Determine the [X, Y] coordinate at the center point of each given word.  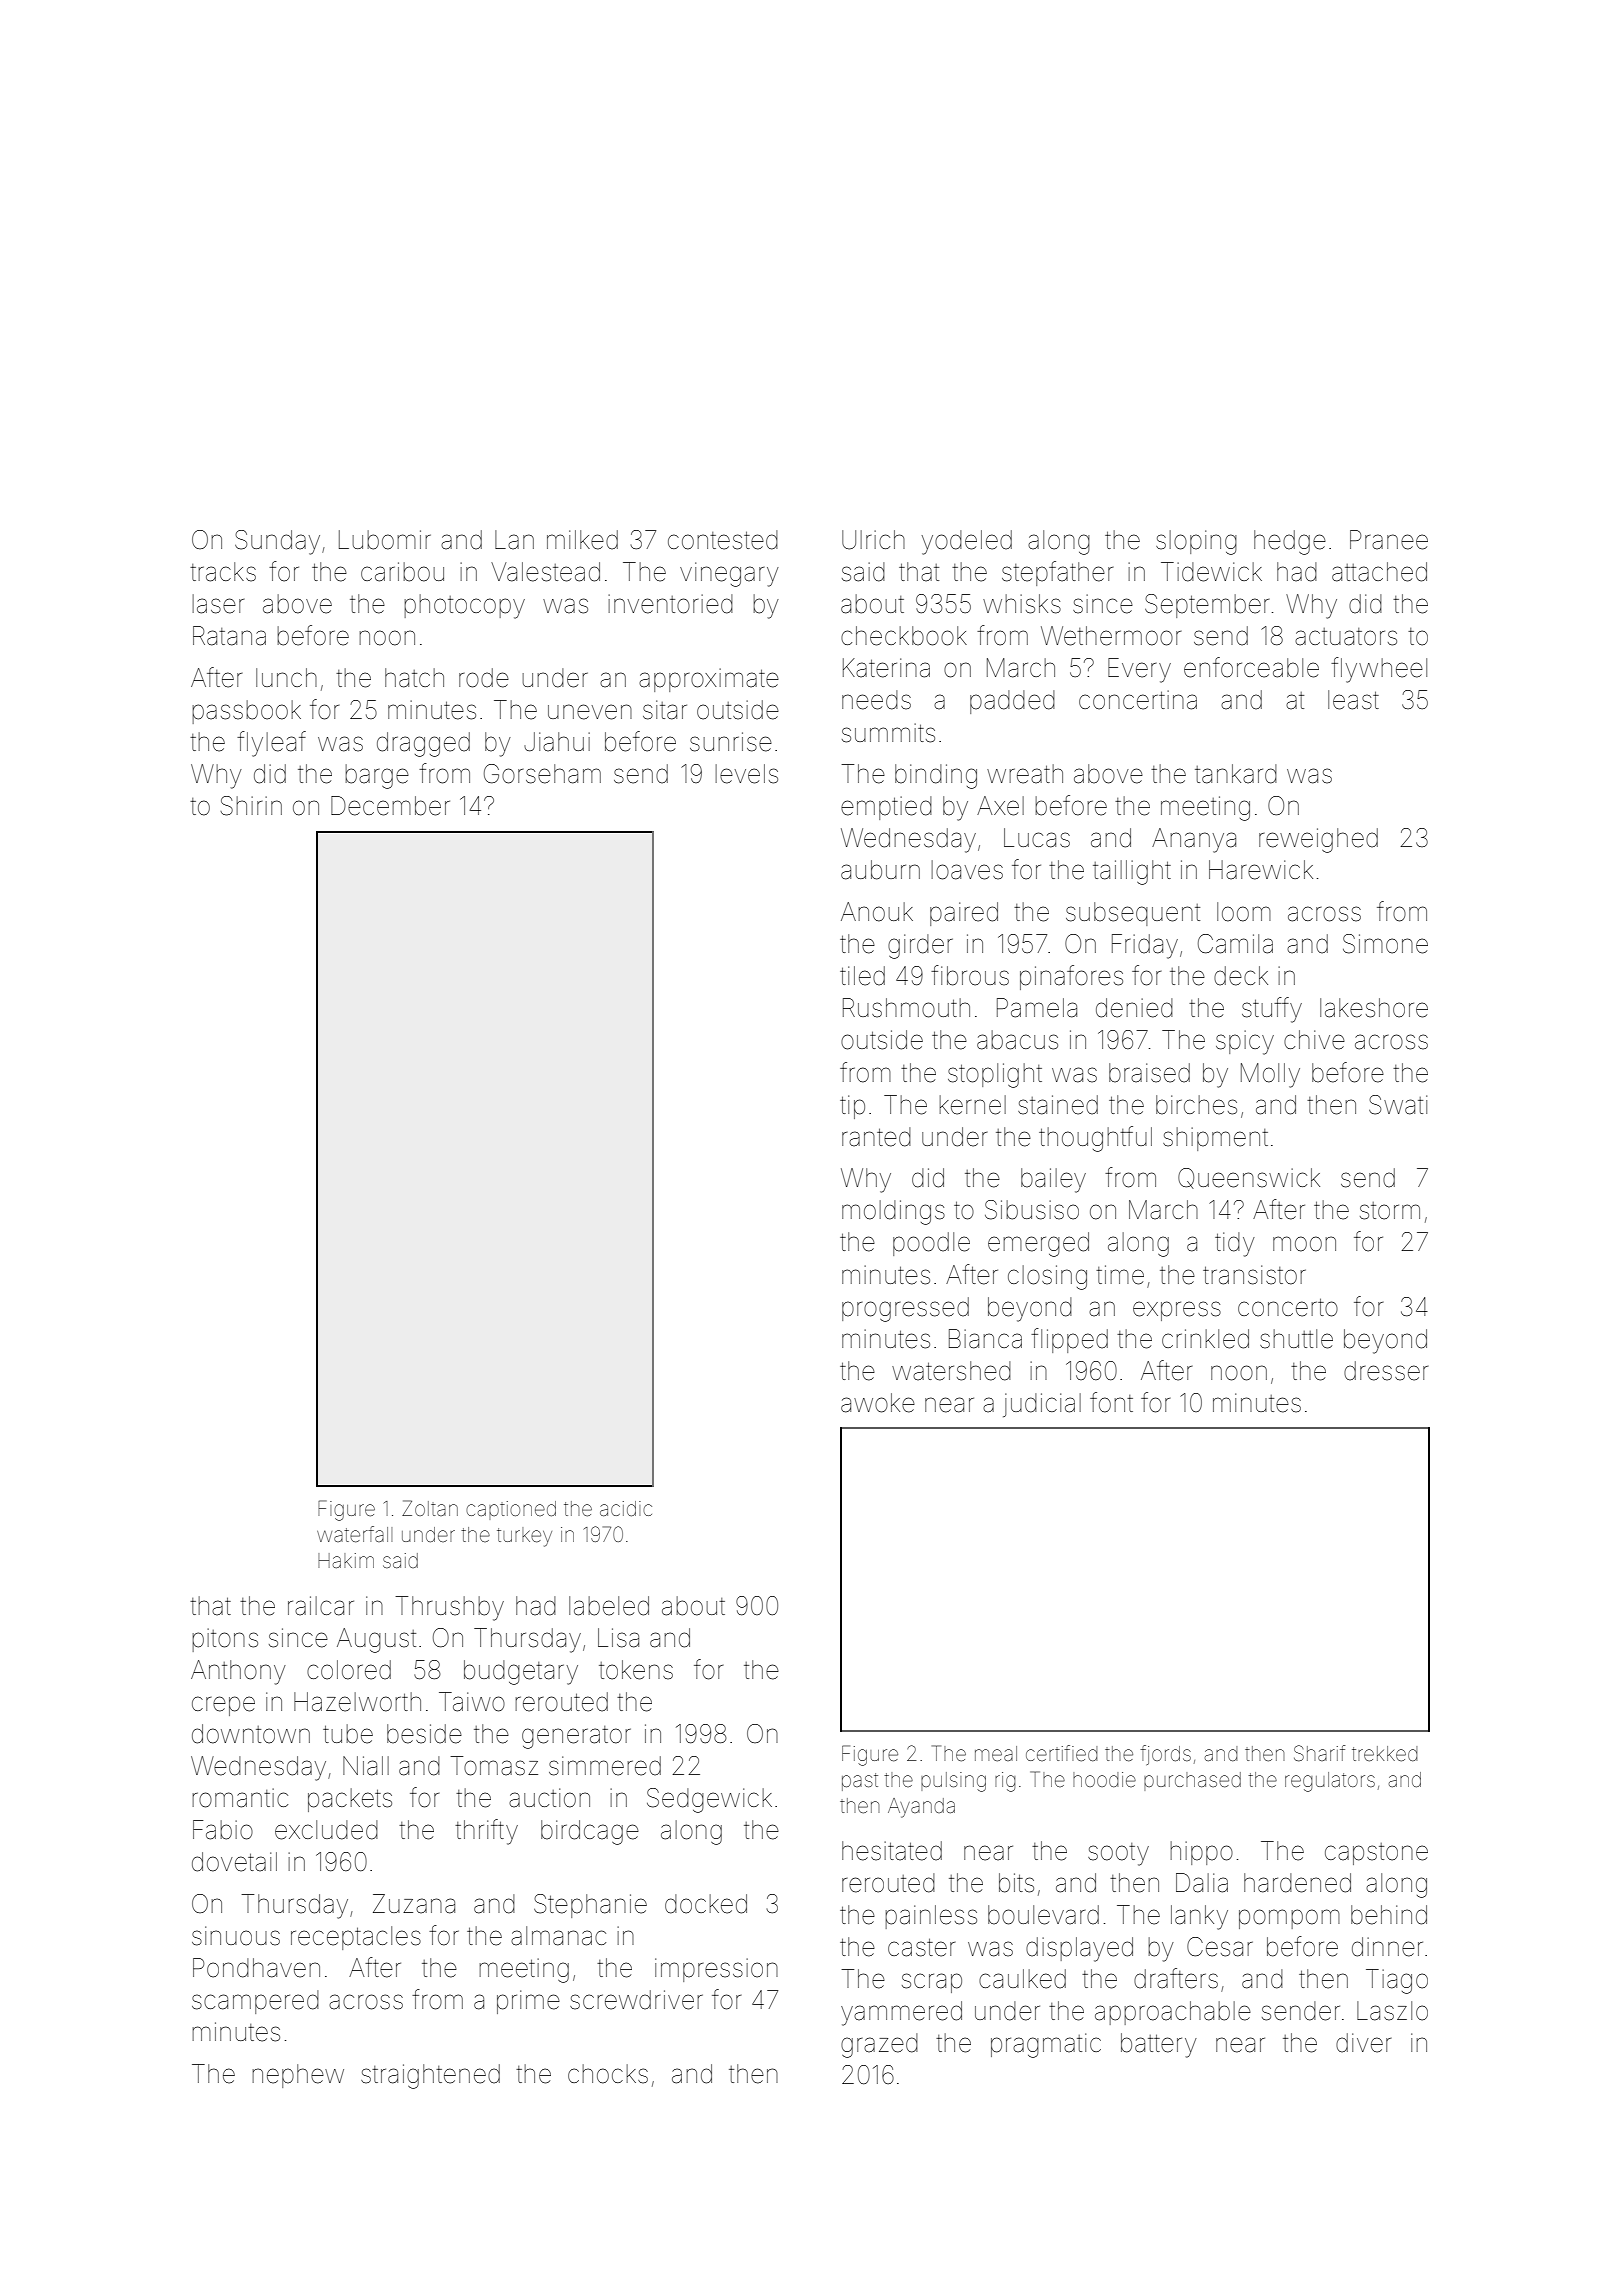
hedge [1290, 542]
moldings [893, 1212]
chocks [608, 2074]
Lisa [618, 1638]
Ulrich [873, 540]
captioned [511, 1510]
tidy [1235, 1244]
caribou [402, 572]
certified [1061, 1753]
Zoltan [430, 1508]
